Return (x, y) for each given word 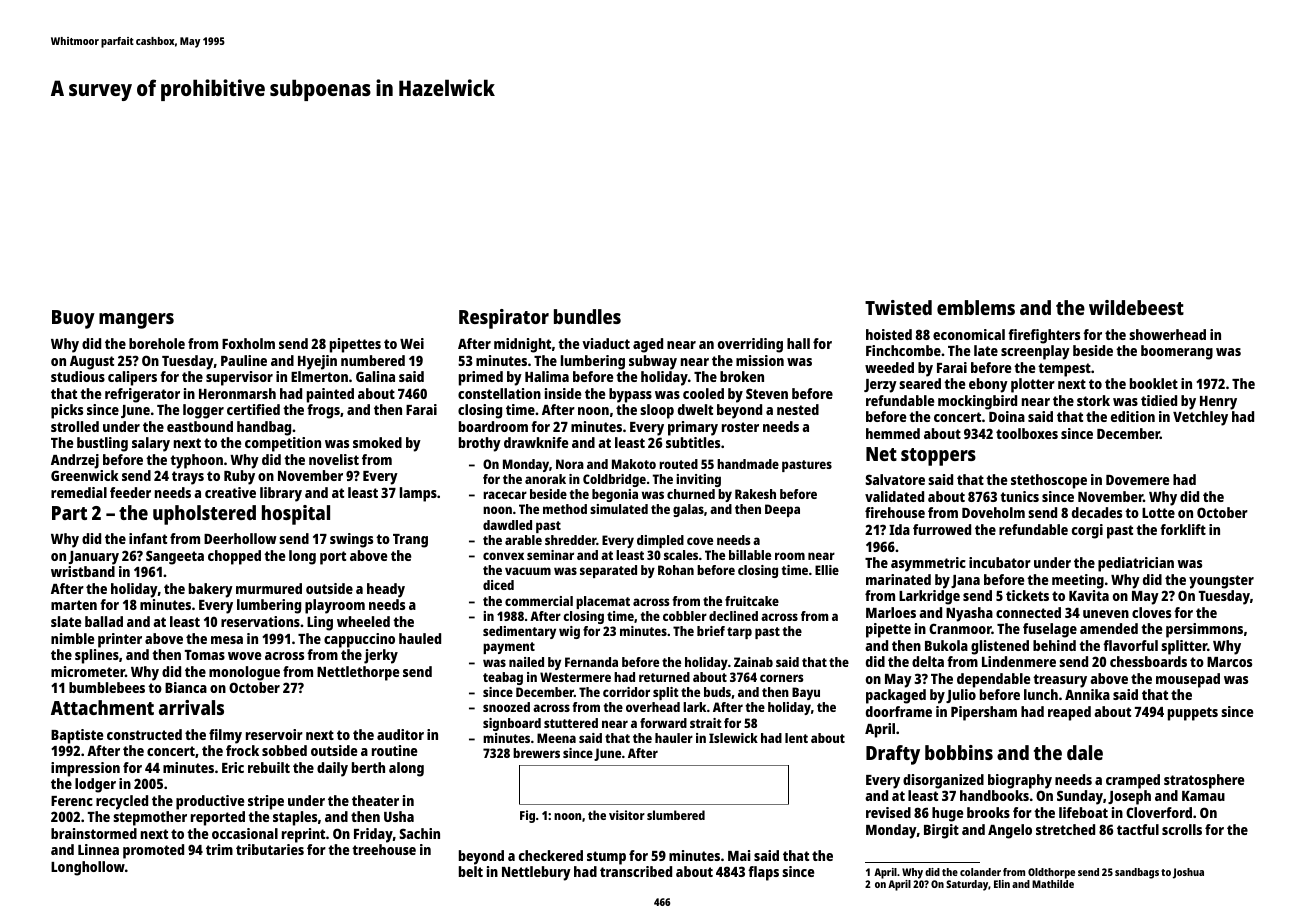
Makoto (634, 464)
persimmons (1204, 630)
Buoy (73, 319)
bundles (587, 316)
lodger (95, 785)
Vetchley (1200, 418)
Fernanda (591, 662)
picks (67, 411)
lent (796, 738)
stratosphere (1204, 781)
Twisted (898, 307)
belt (471, 871)
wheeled (363, 621)
